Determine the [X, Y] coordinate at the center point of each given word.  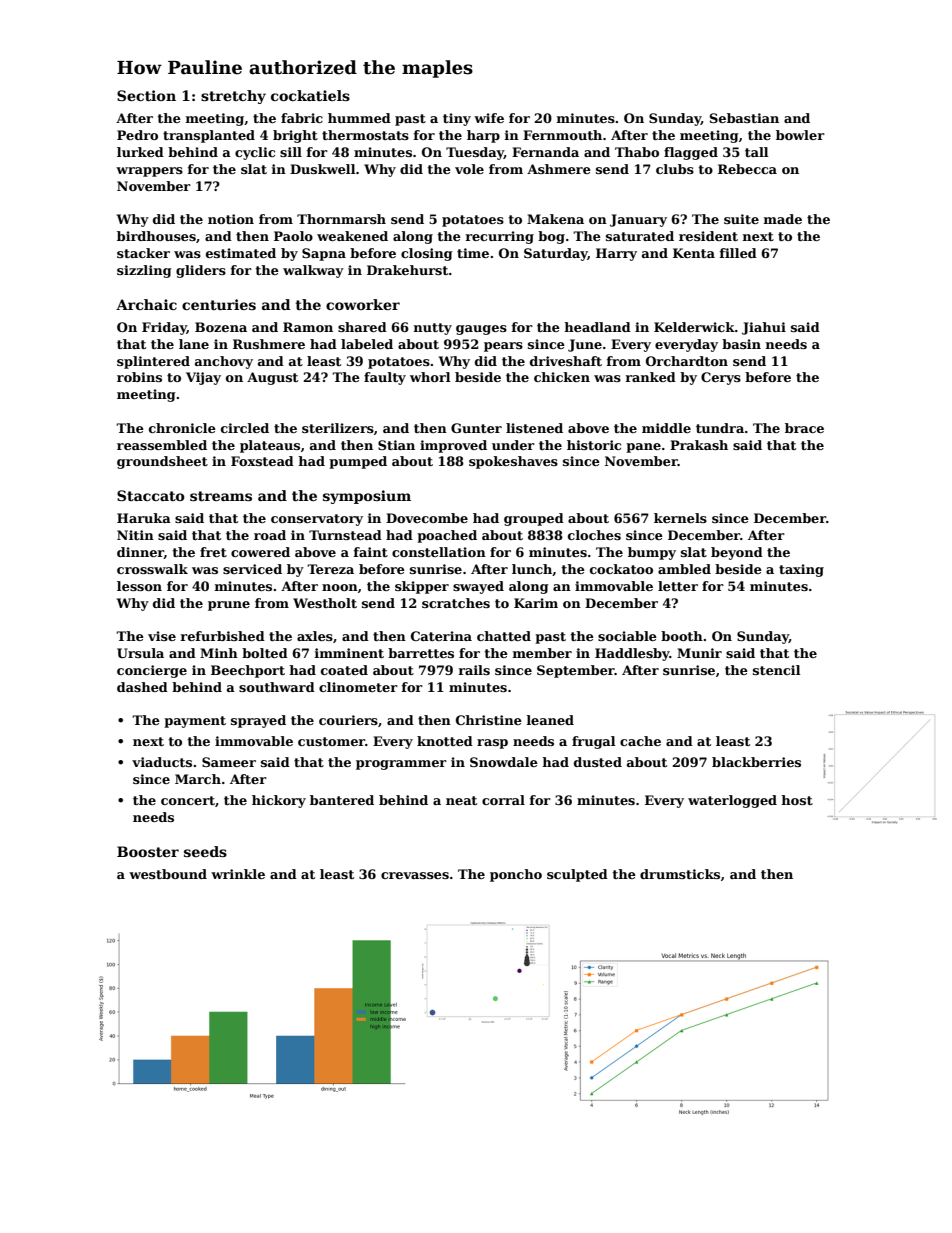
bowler [800, 135]
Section [146, 95]
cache [640, 741]
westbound [168, 874]
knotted [445, 741]
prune [229, 606]
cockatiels [310, 95]
